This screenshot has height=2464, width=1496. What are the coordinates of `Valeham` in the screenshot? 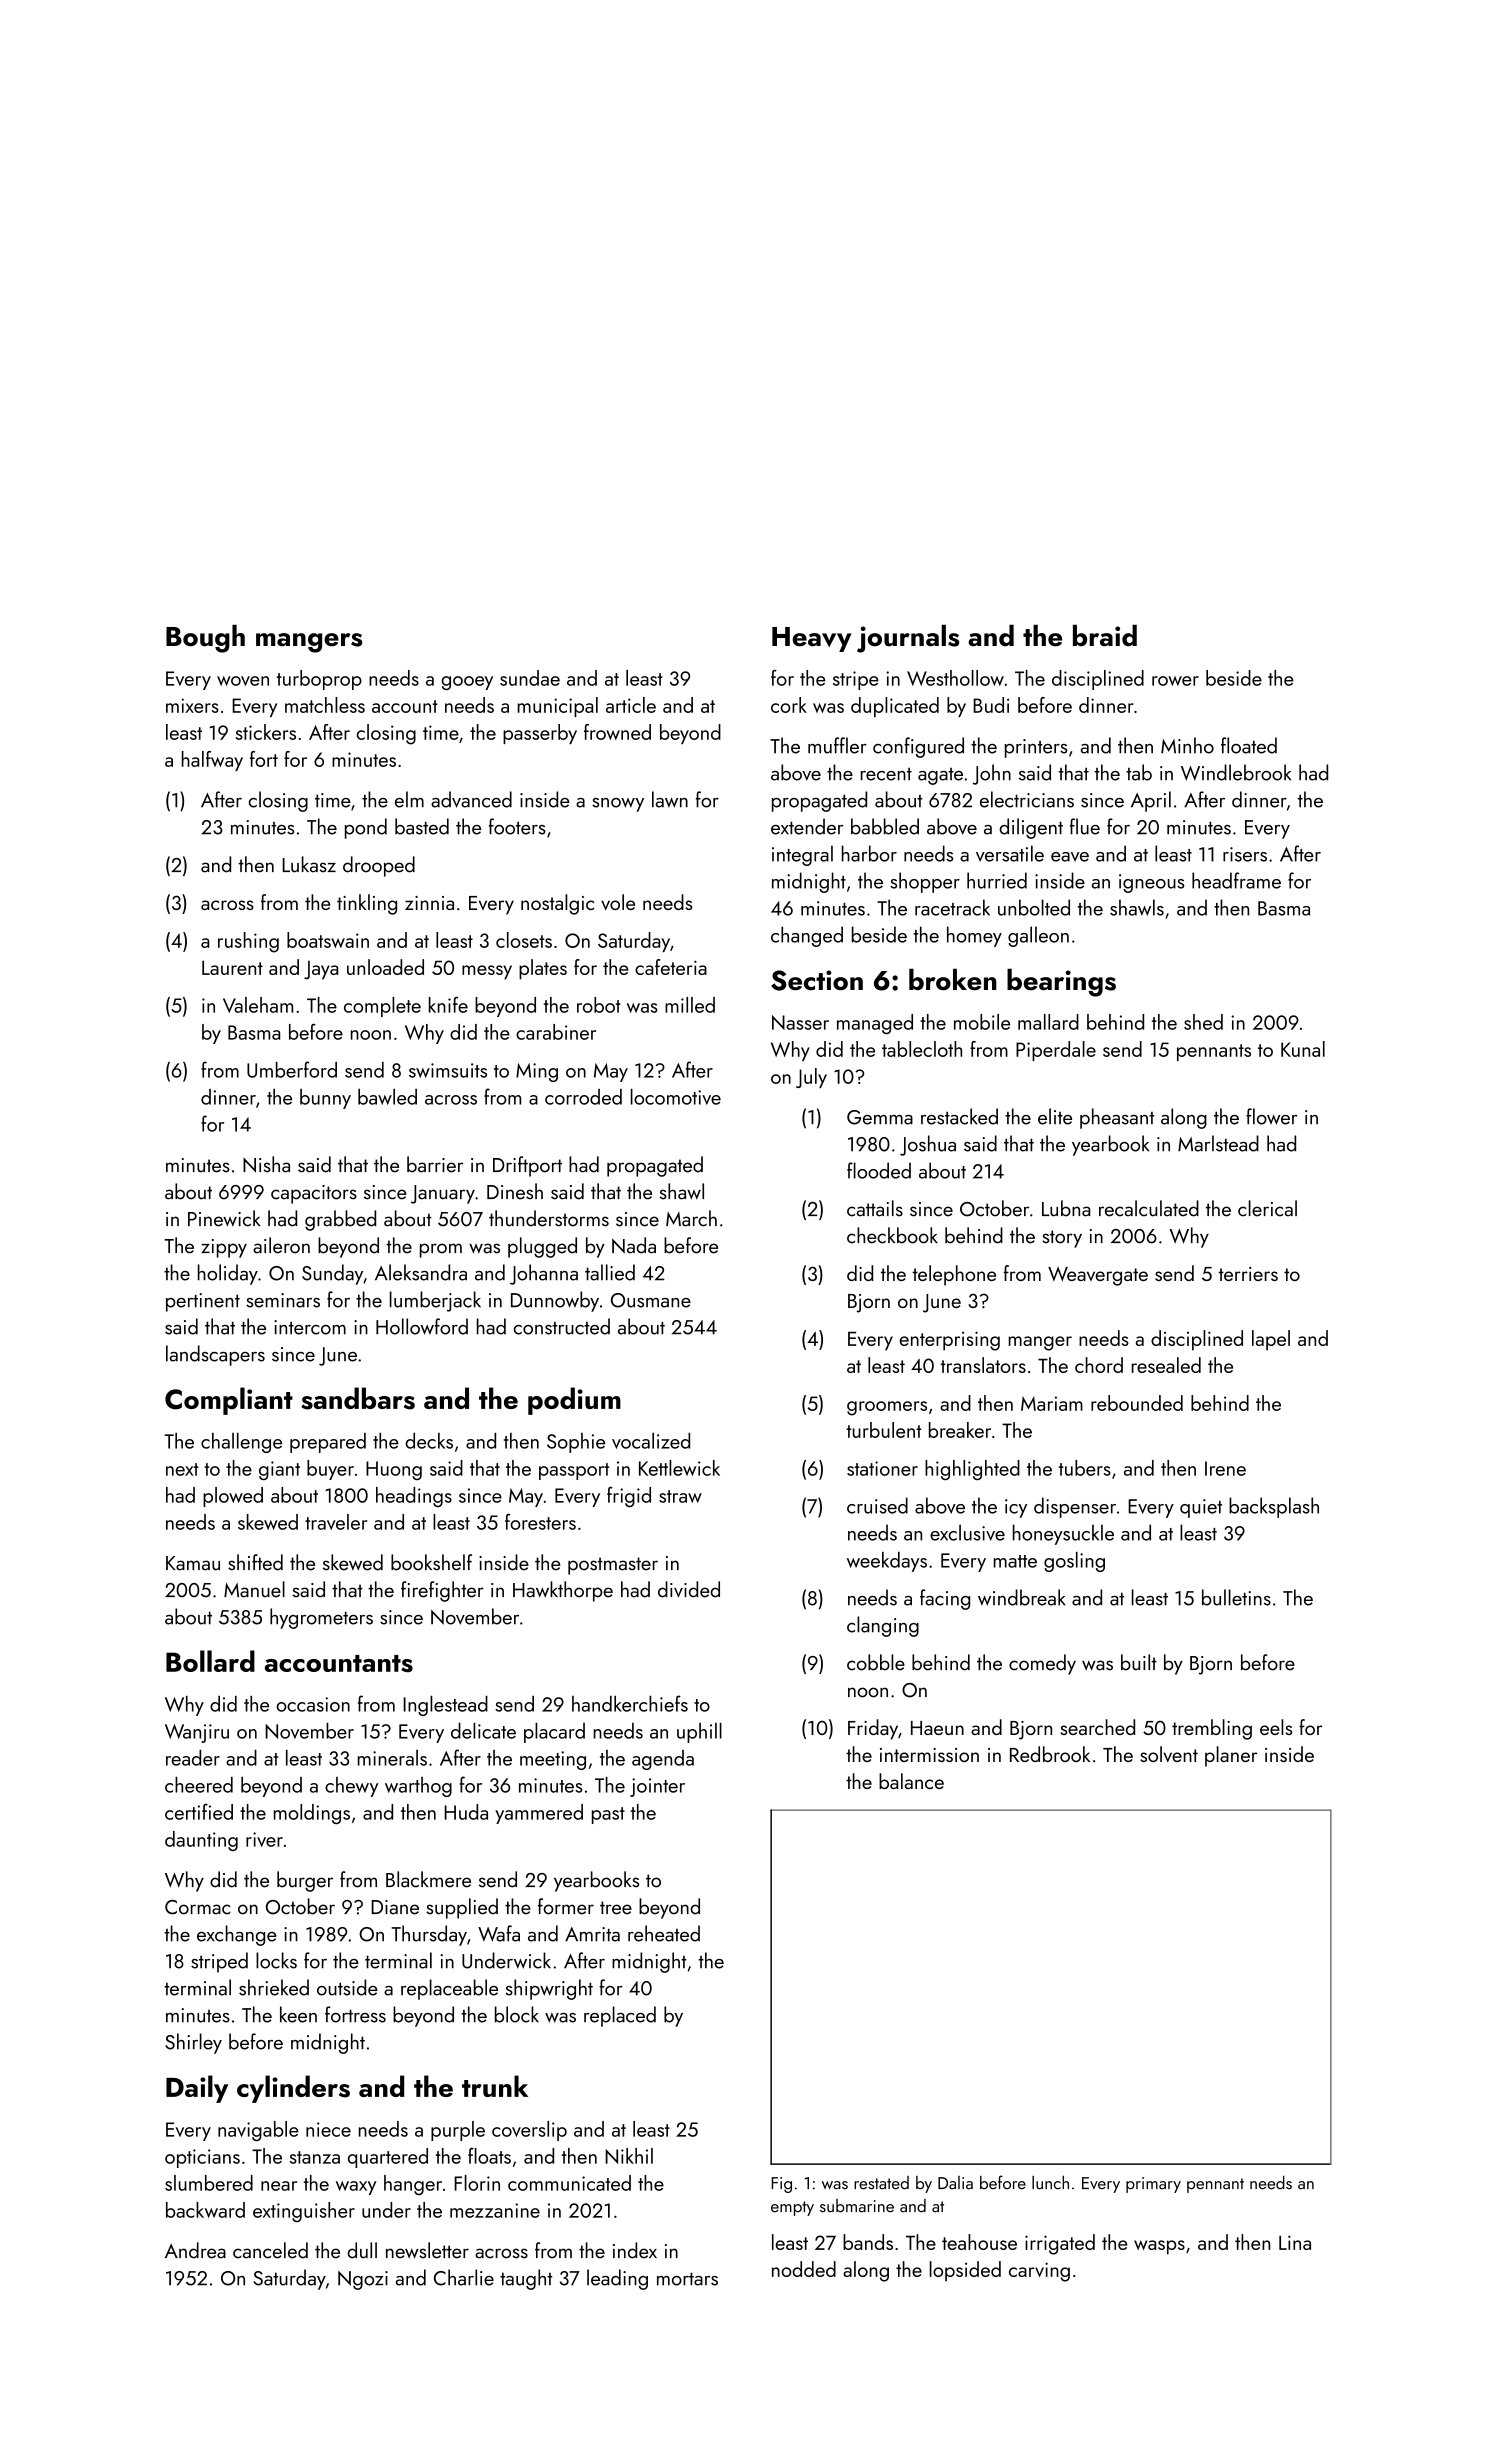 It's located at (258, 1005).
